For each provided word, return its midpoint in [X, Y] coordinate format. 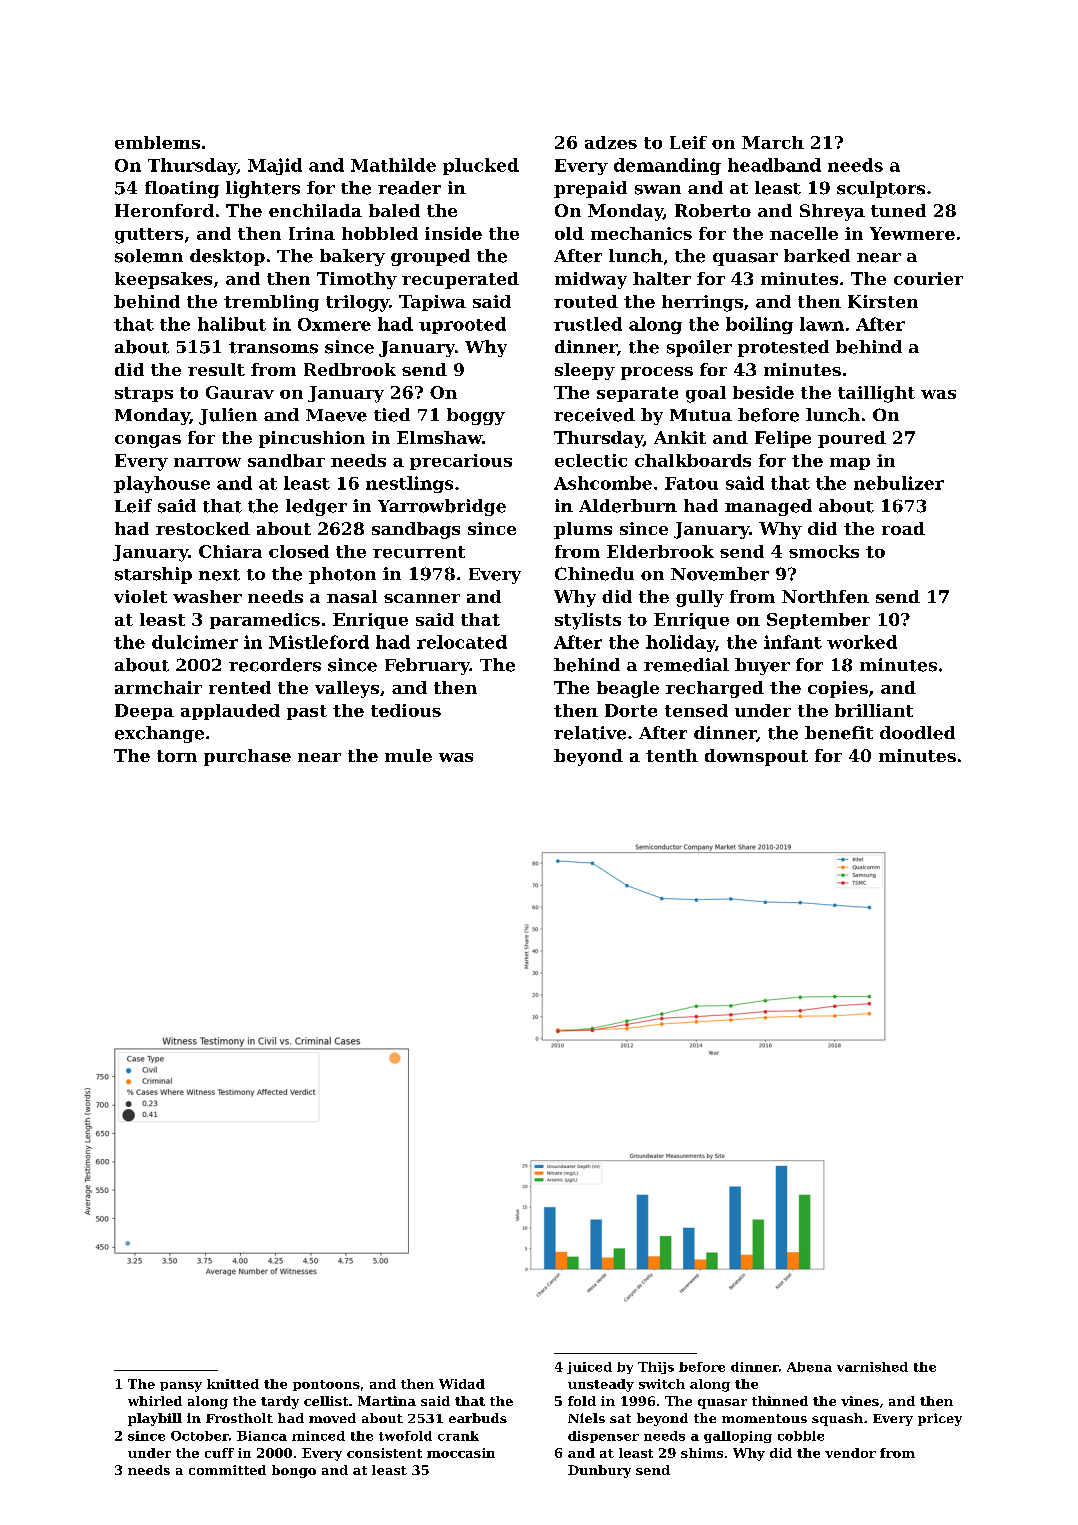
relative [590, 733]
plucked [481, 166]
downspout [756, 757]
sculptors [881, 189]
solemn [149, 256]
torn [177, 756]
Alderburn [628, 506]
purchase [247, 757]
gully [700, 598]
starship [153, 575]
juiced [589, 1368]
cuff [219, 1453]
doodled [917, 733]
